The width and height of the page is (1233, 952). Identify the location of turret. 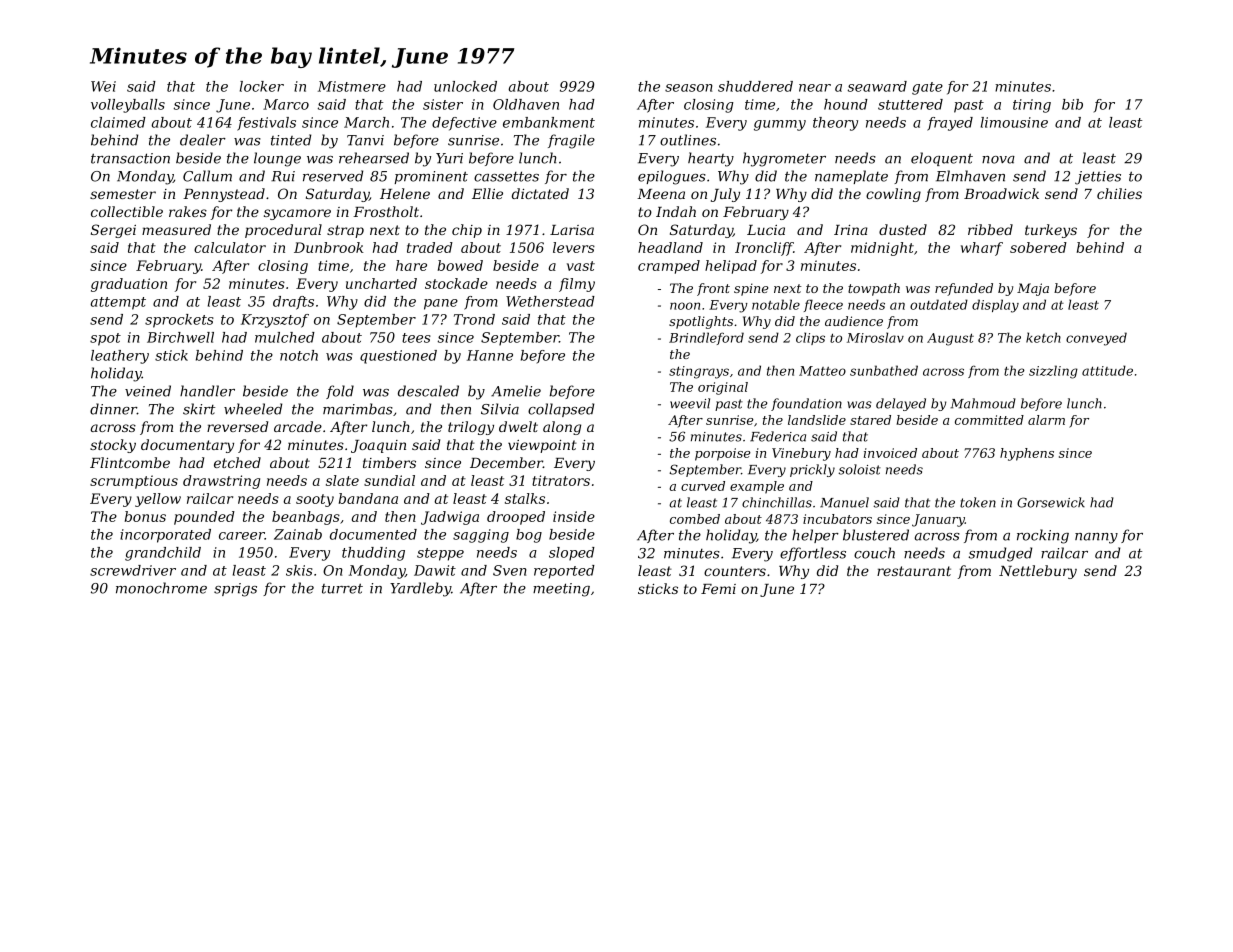
(342, 588).
